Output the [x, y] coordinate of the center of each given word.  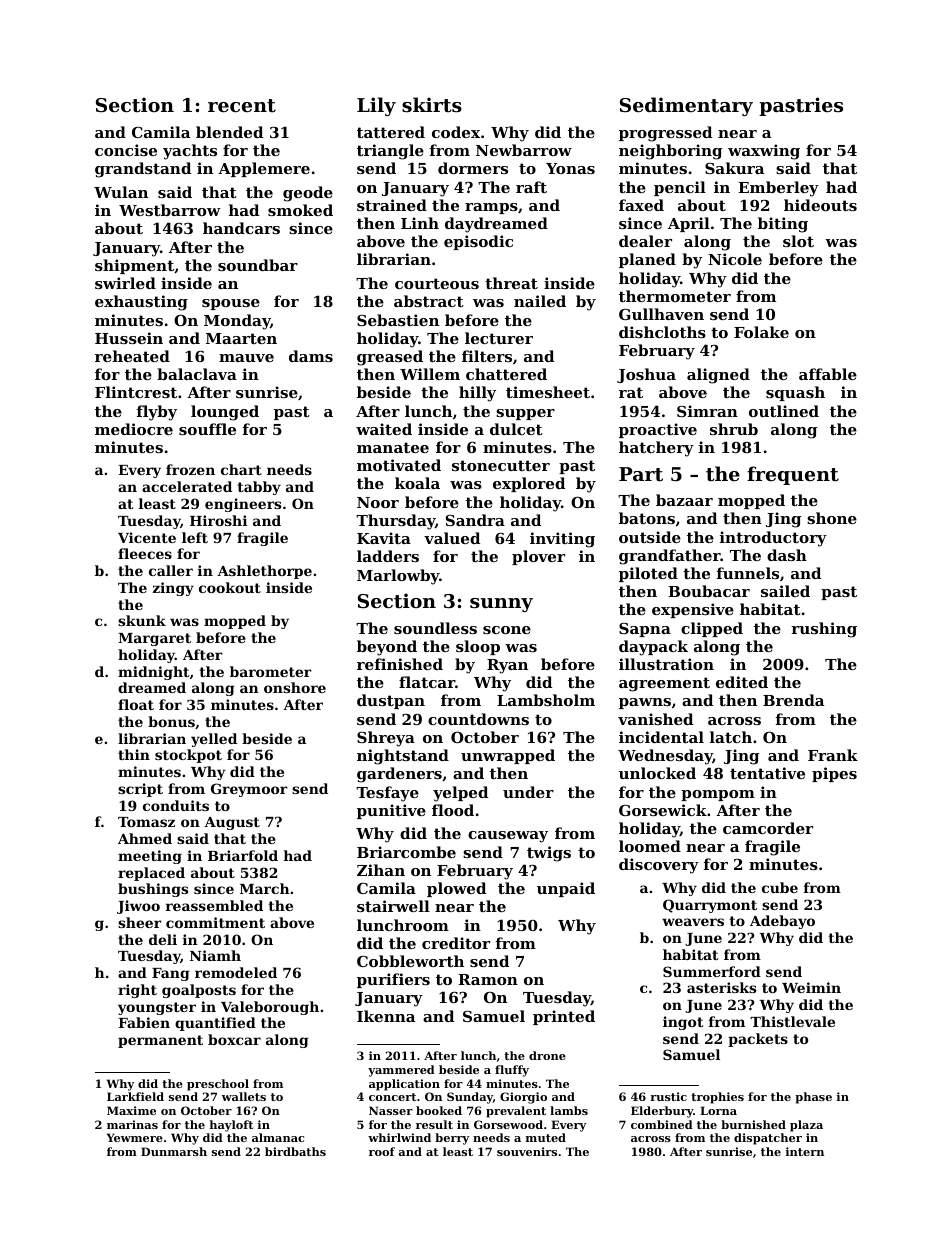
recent [242, 106]
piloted [648, 574]
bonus [171, 721]
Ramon [488, 979]
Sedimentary [686, 106]
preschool [218, 1085]
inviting [562, 540]
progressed [665, 134]
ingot [683, 1023]
